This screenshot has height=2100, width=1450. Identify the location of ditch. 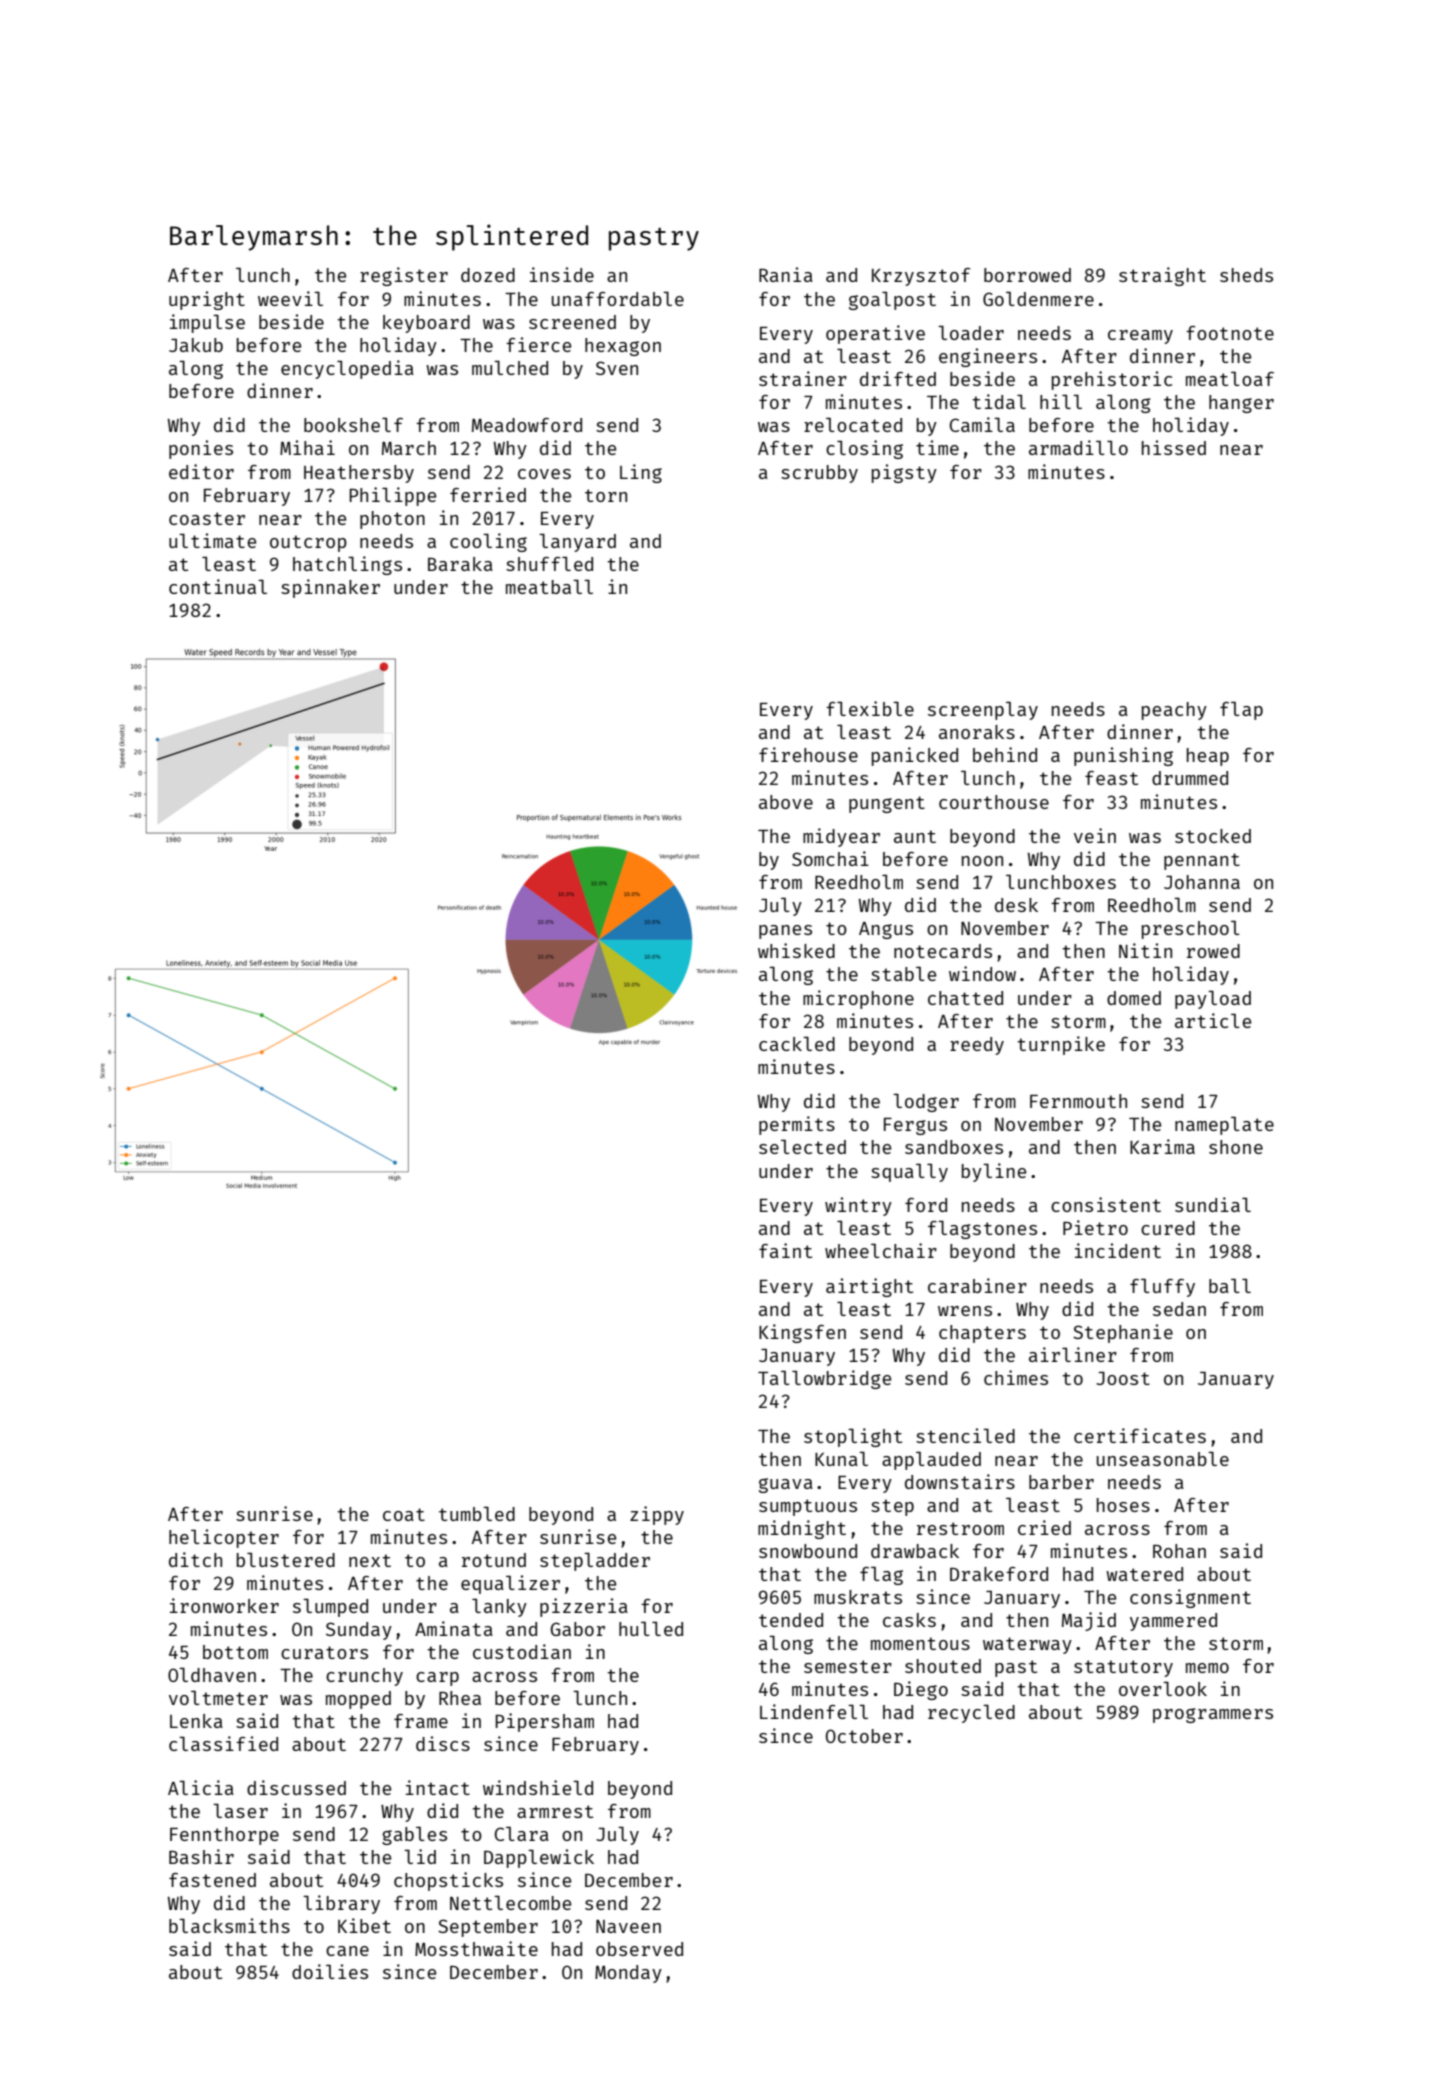
(195, 1559).
